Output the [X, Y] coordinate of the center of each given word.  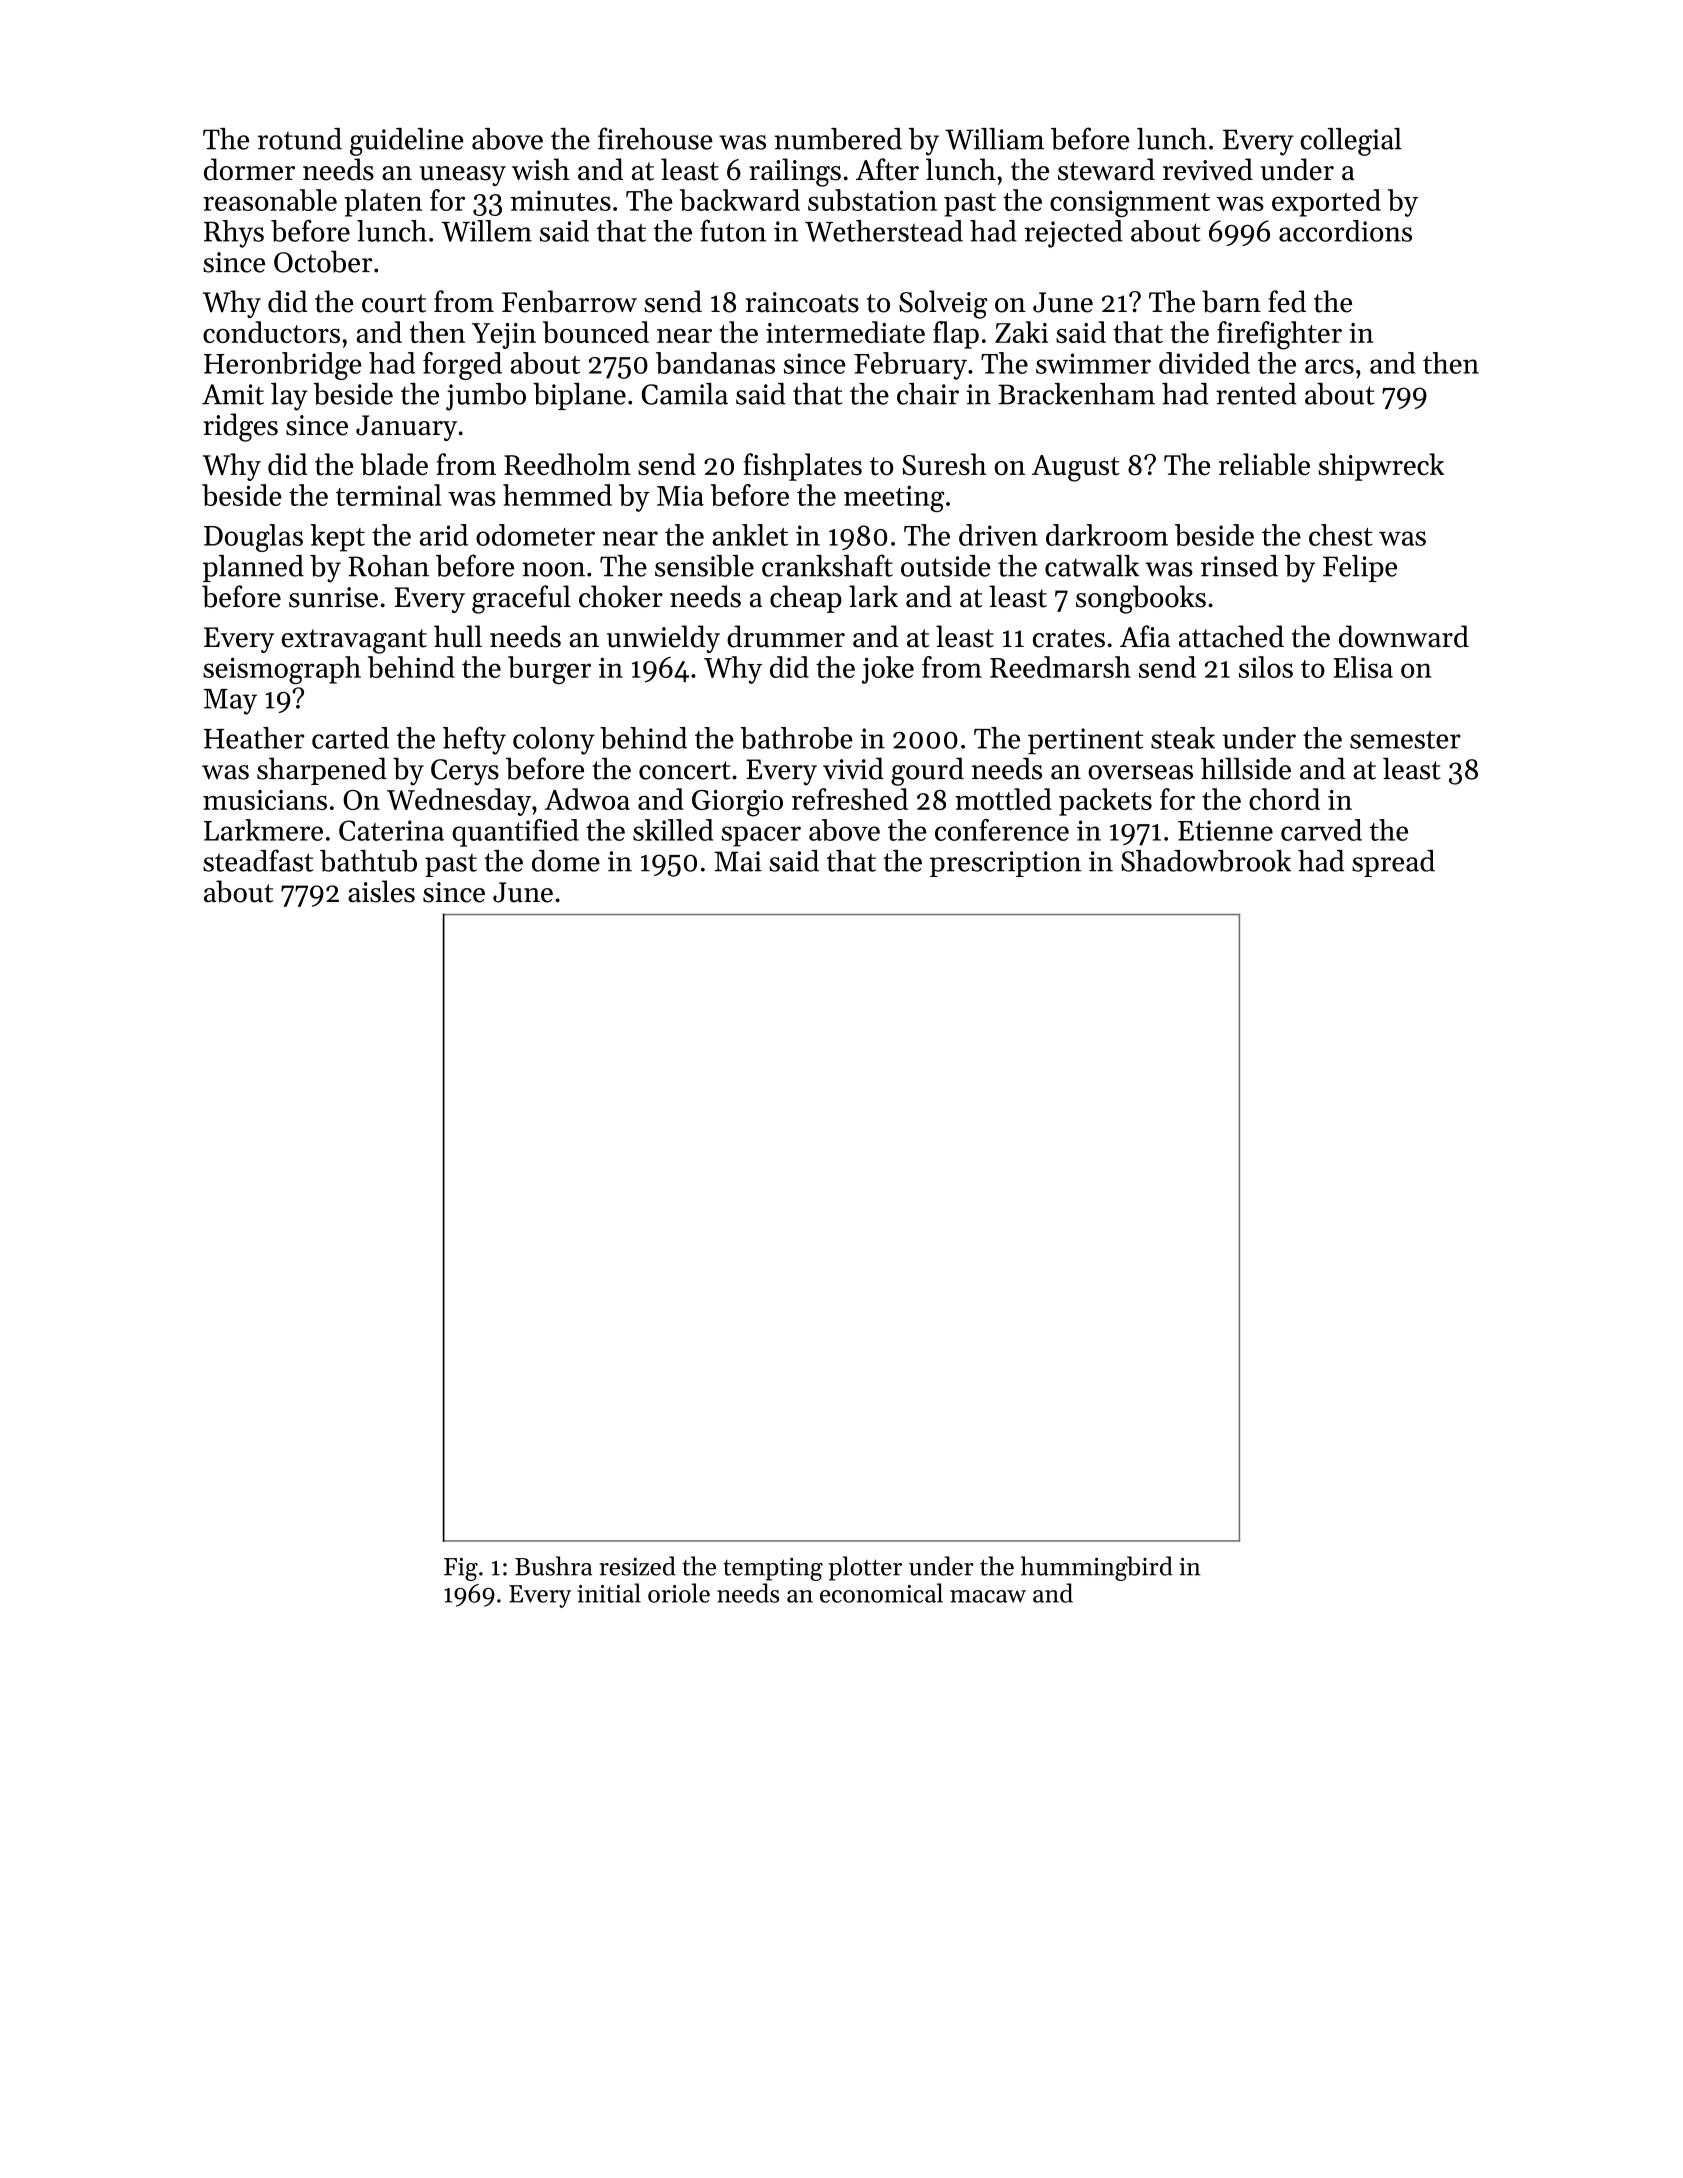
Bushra [553, 1566]
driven [998, 535]
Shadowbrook [1206, 861]
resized [637, 1566]
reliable [1264, 464]
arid [444, 535]
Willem [487, 231]
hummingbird [1097, 1568]
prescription [1005, 864]
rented [1256, 394]
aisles [381, 891]
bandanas [715, 363]
